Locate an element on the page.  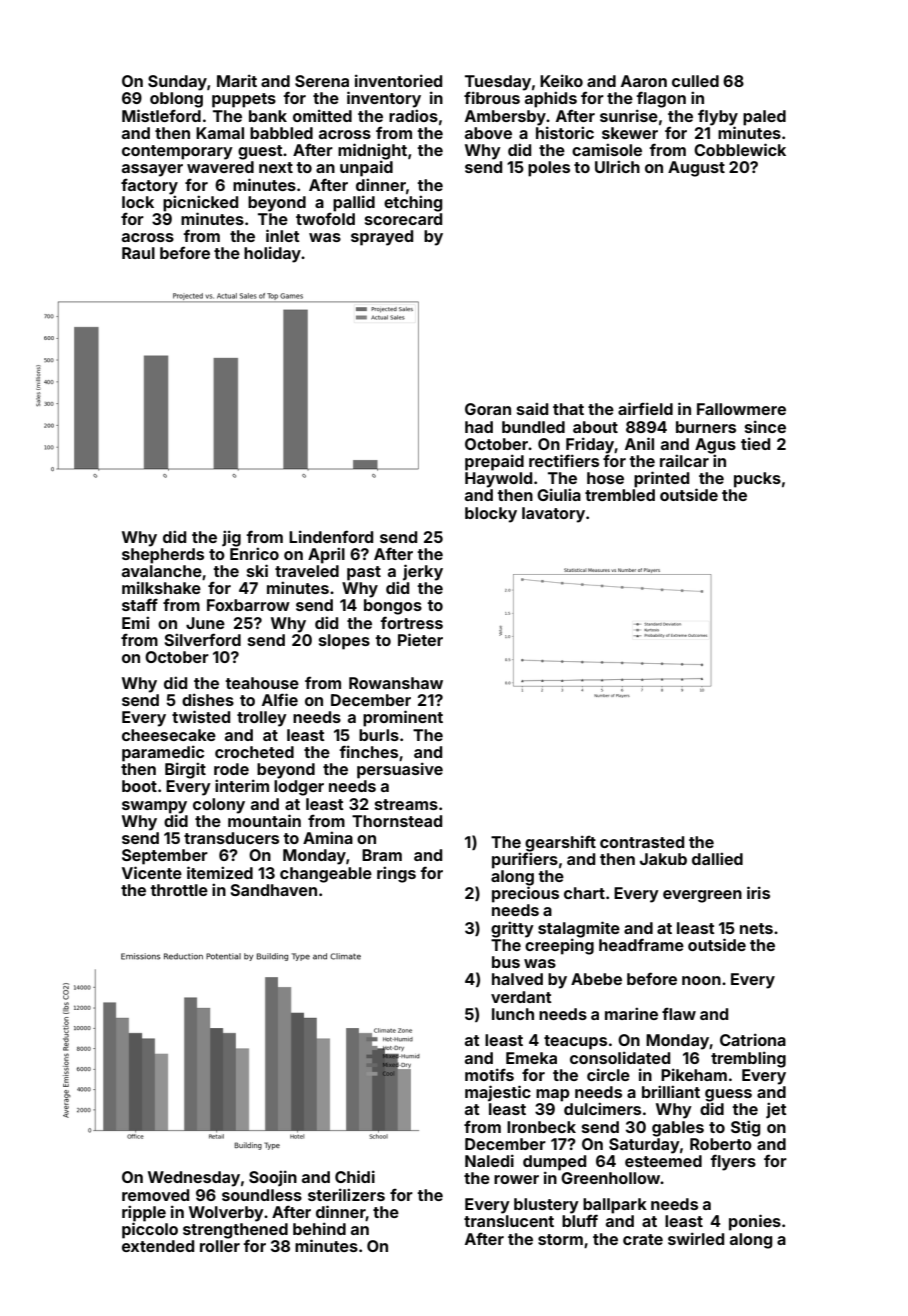
dishes is located at coordinates (208, 699).
